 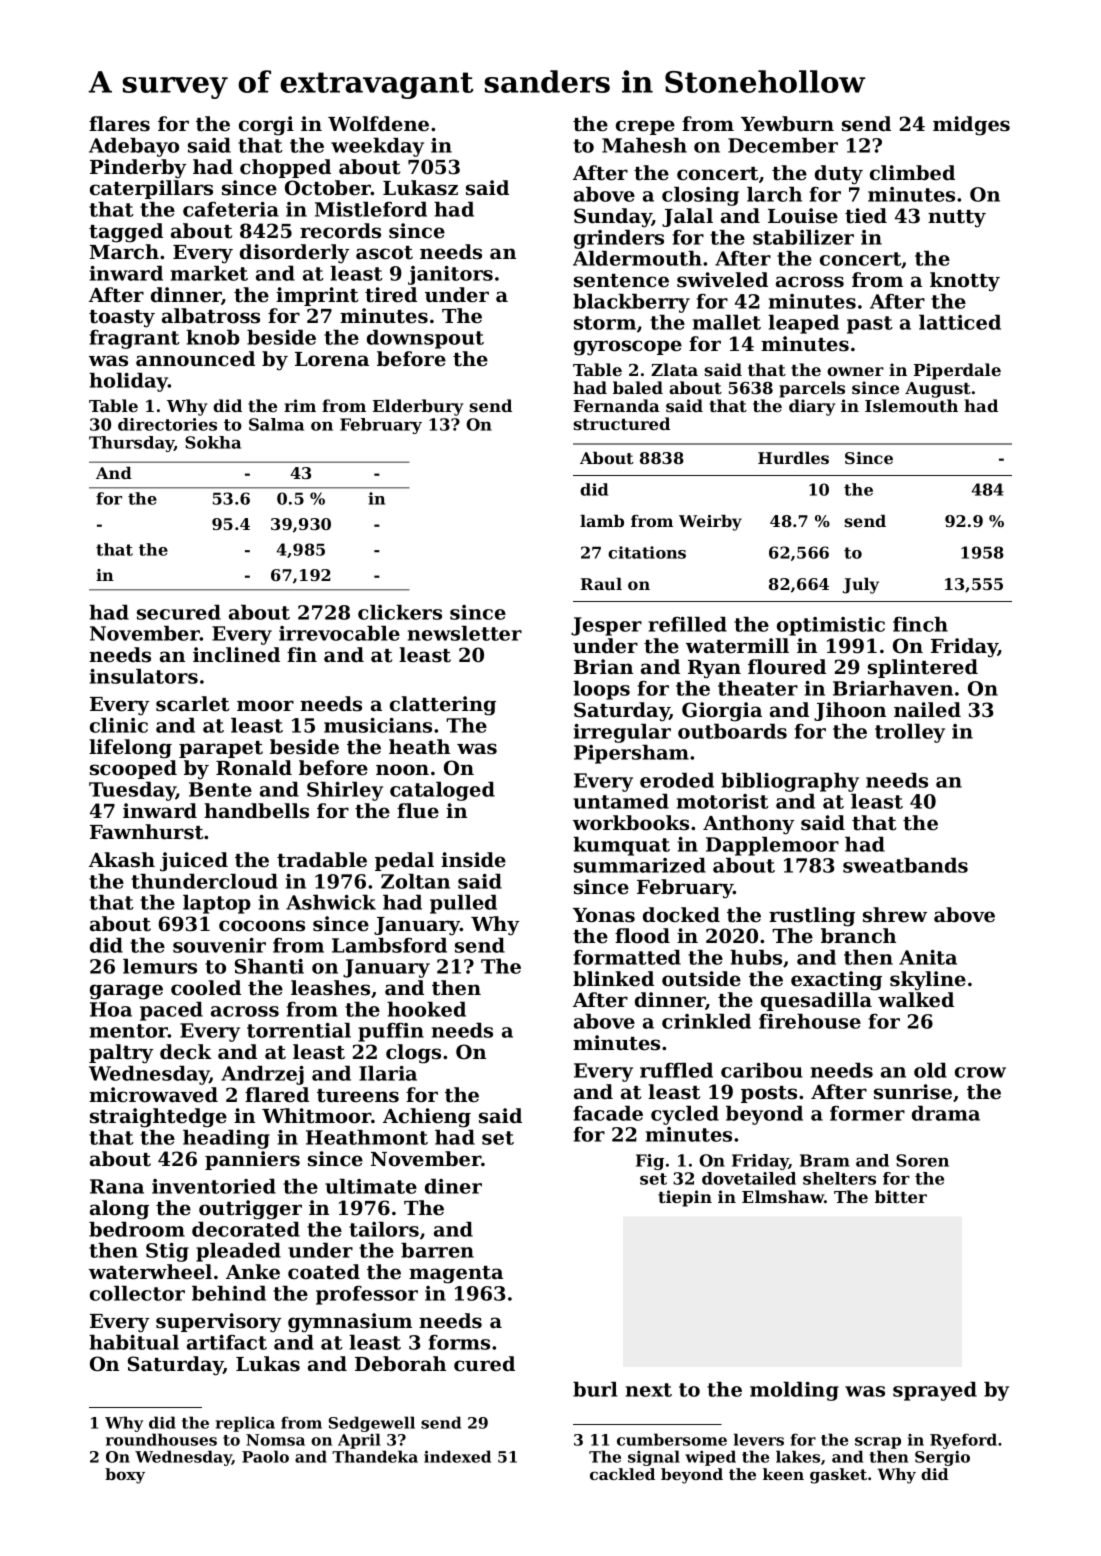 I want to click on Fig, so click(x=650, y=1162).
